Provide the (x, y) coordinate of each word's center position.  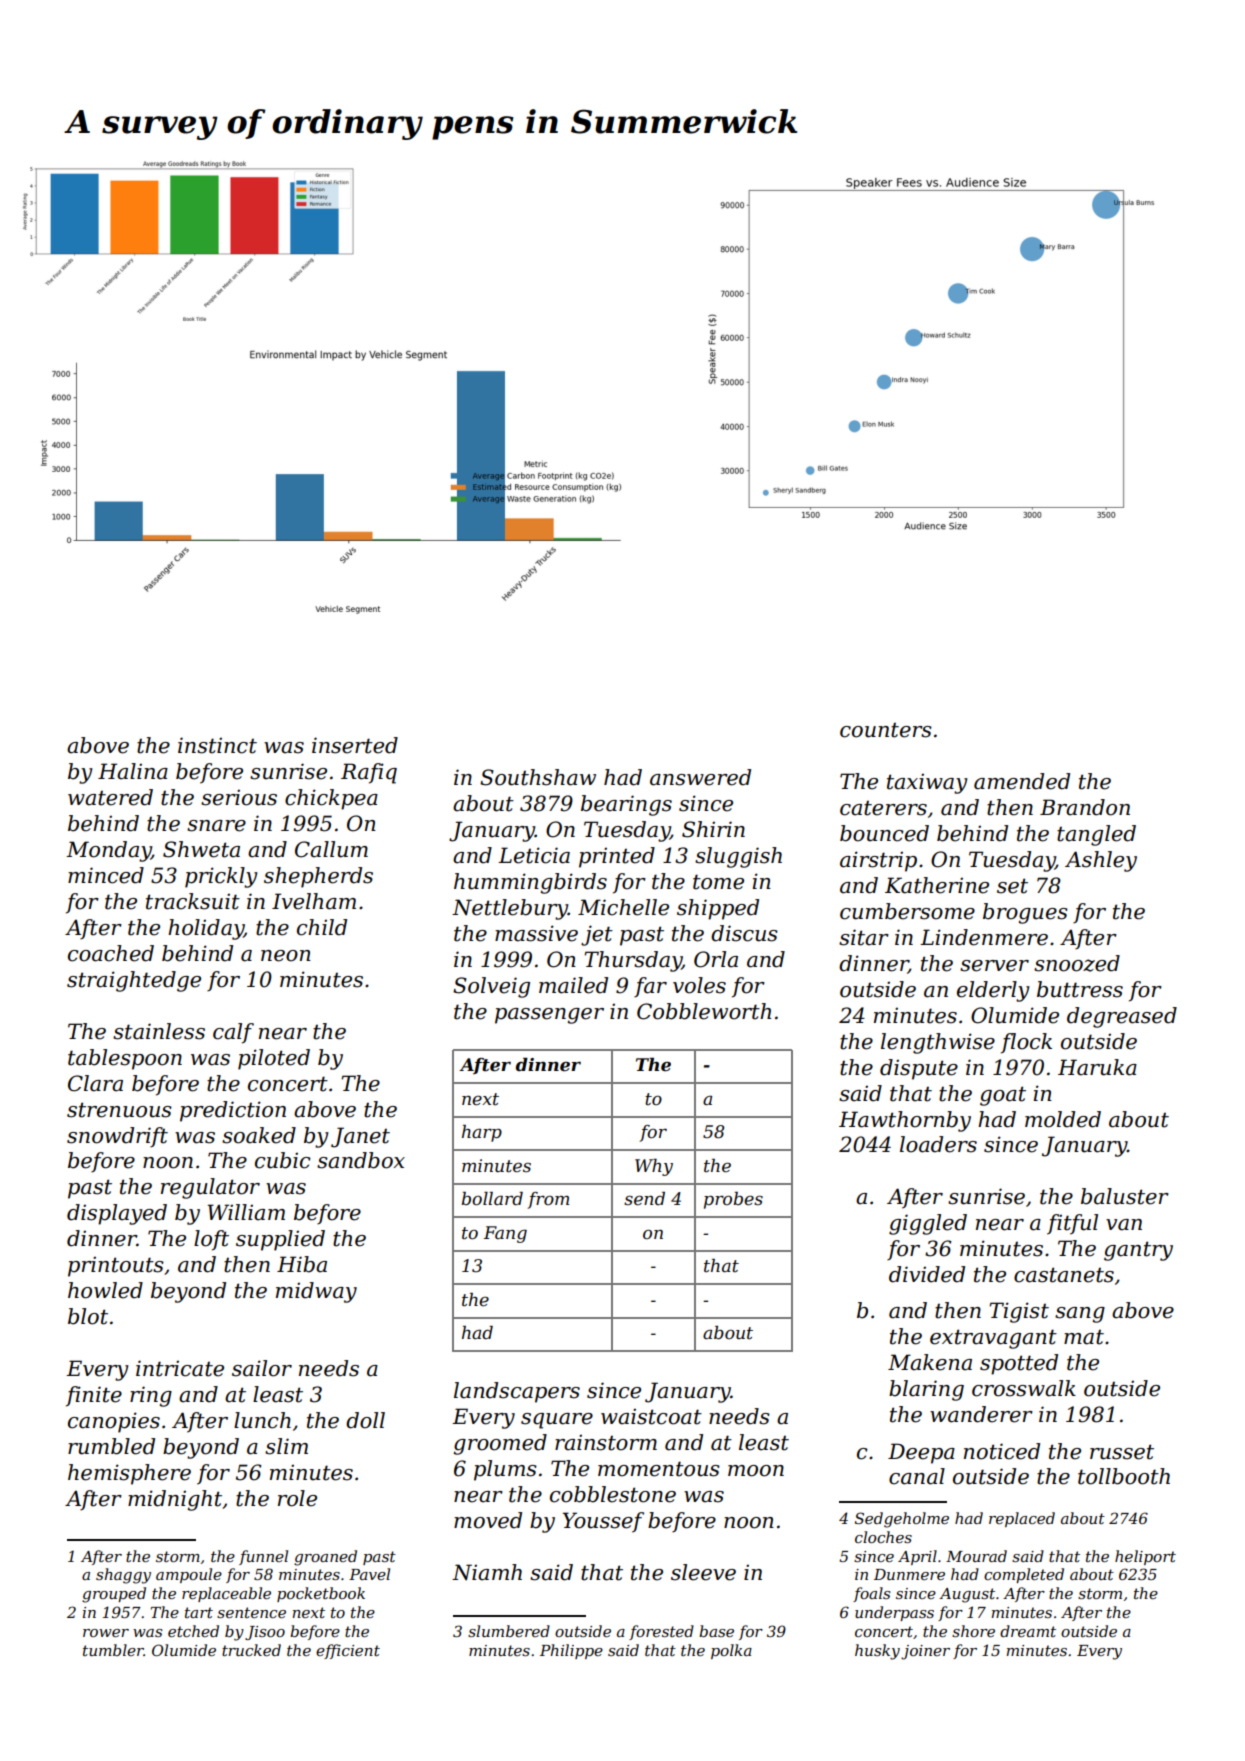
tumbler (113, 1650)
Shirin (713, 829)
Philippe (571, 1651)
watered (110, 797)
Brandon (1085, 807)
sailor (262, 1368)
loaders (938, 1144)
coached (111, 953)
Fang (505, 1234)
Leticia (534, 855)
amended (1022, 781)
